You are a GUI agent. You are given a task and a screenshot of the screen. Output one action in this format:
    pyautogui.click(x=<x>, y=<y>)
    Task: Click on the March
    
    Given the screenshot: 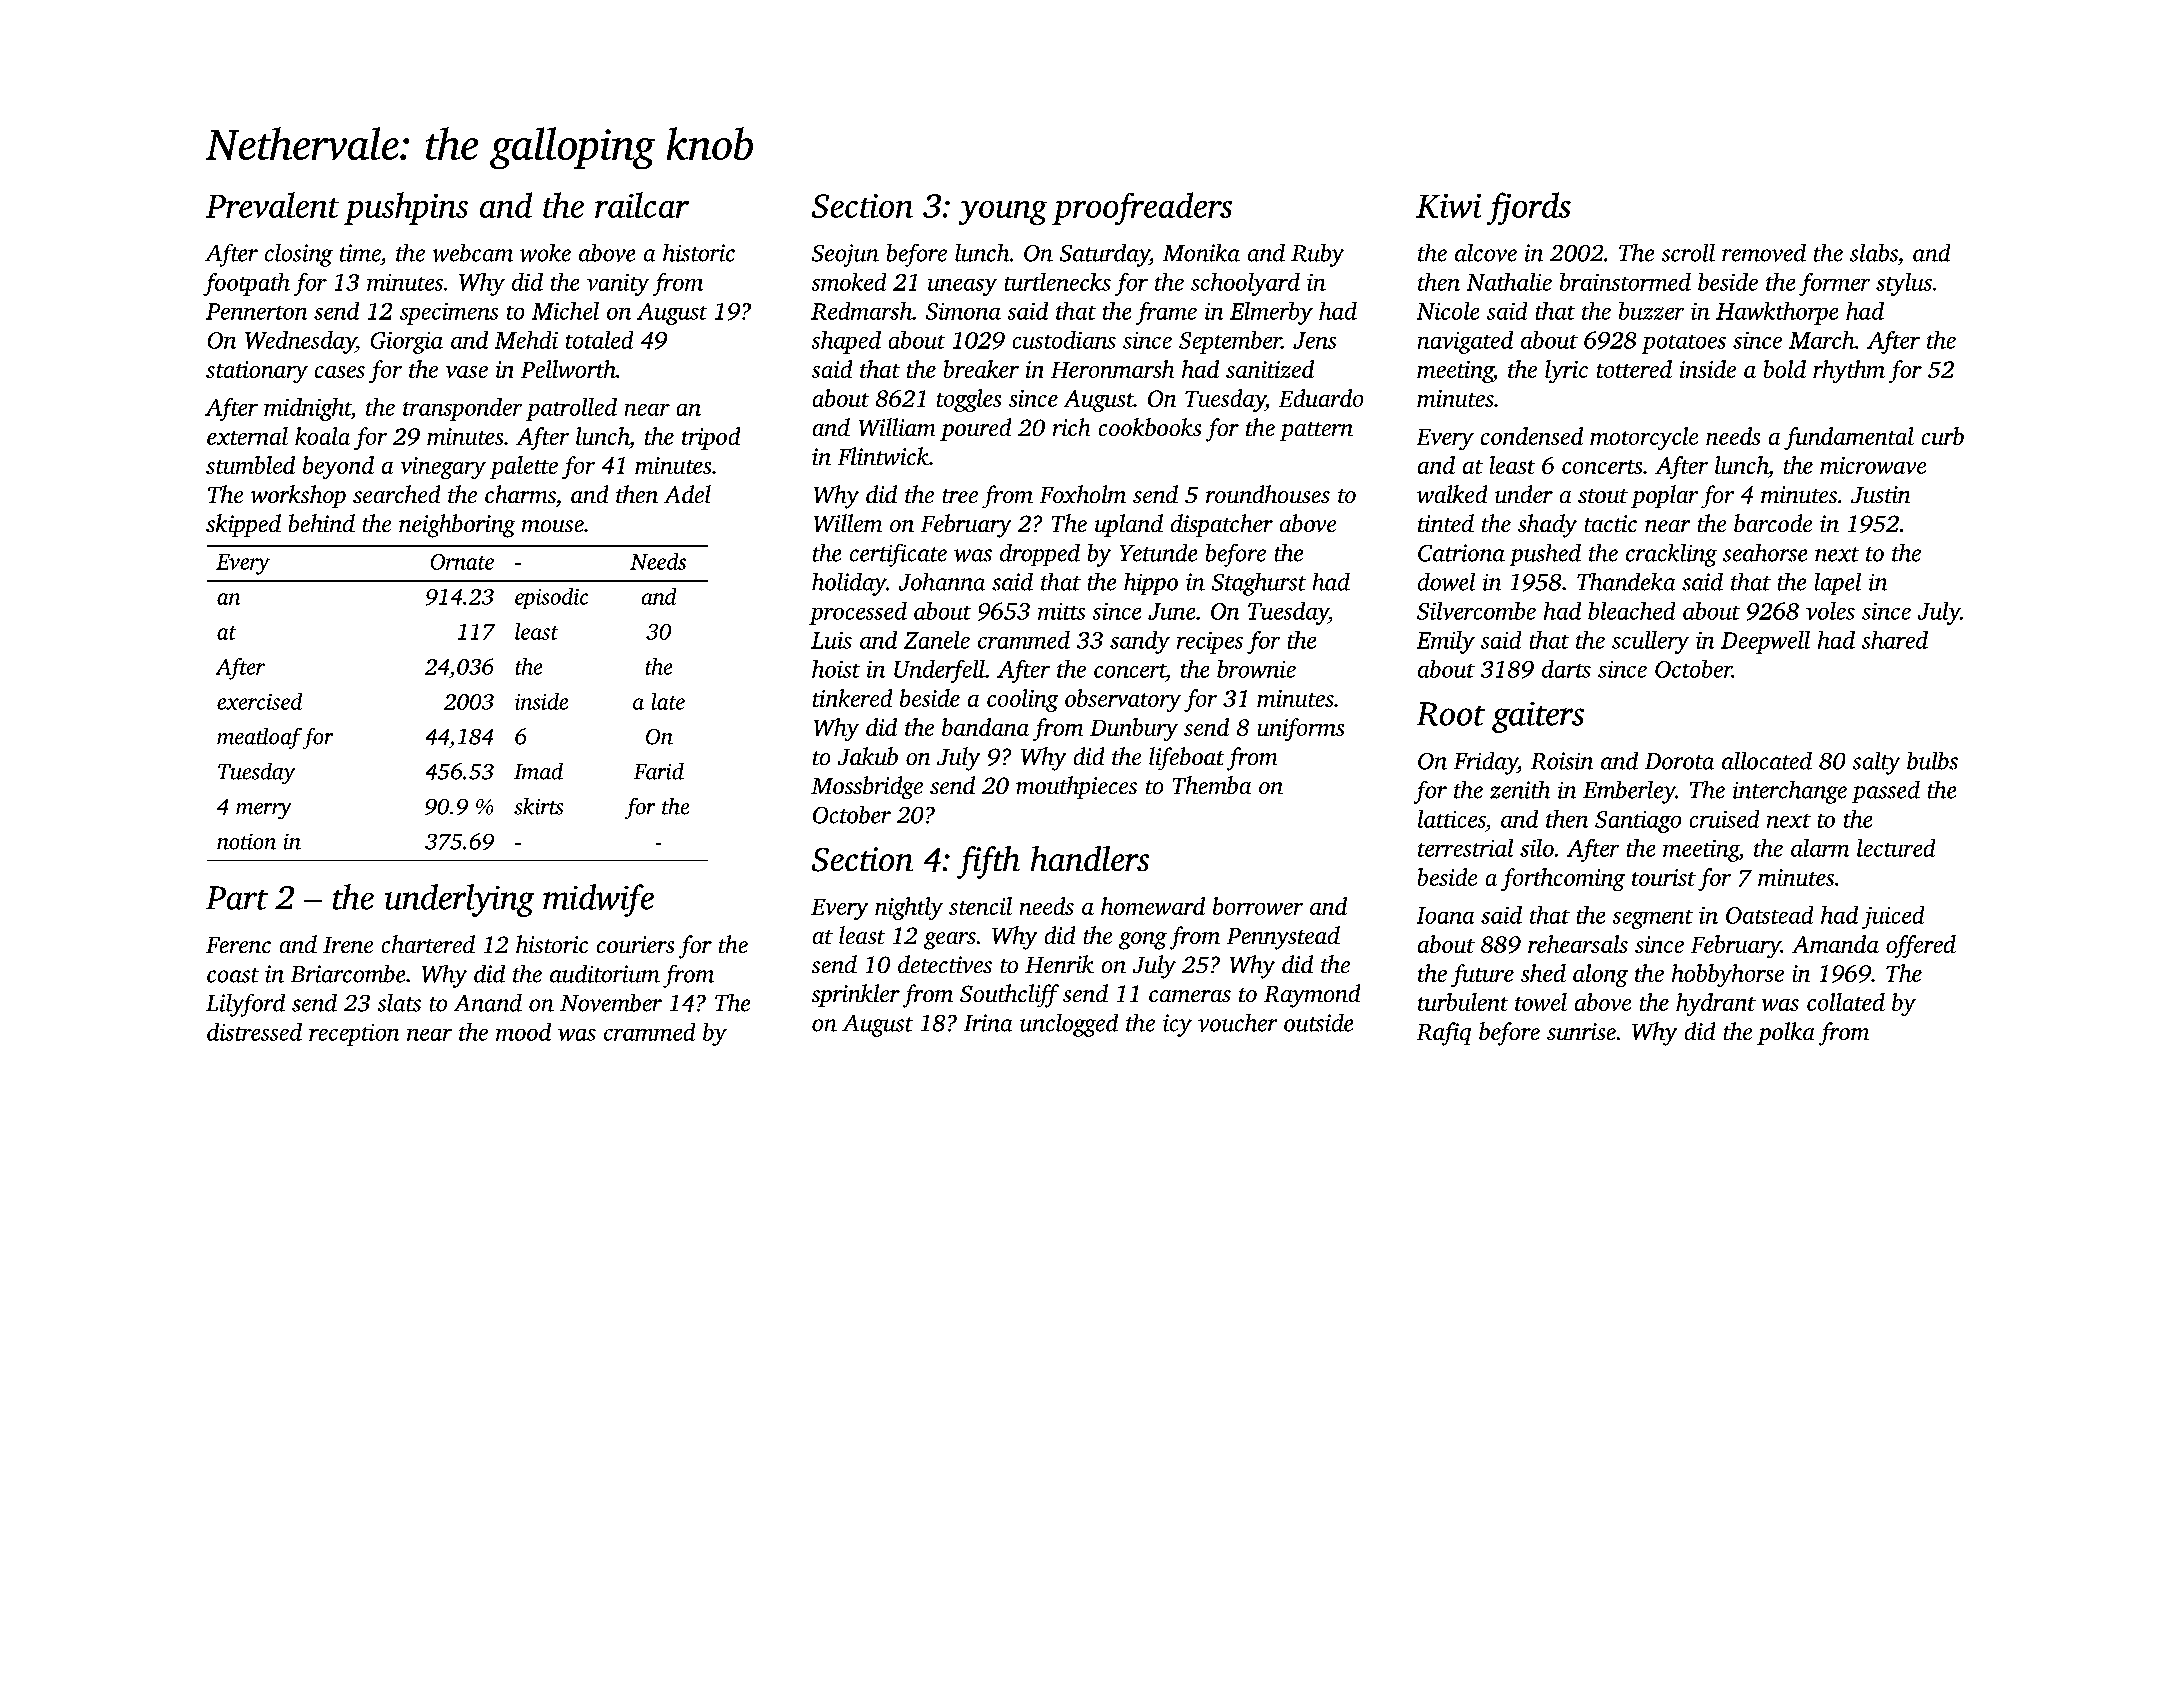 What is the action you would take?
    pyautogui.click(x=1822, y=340)
